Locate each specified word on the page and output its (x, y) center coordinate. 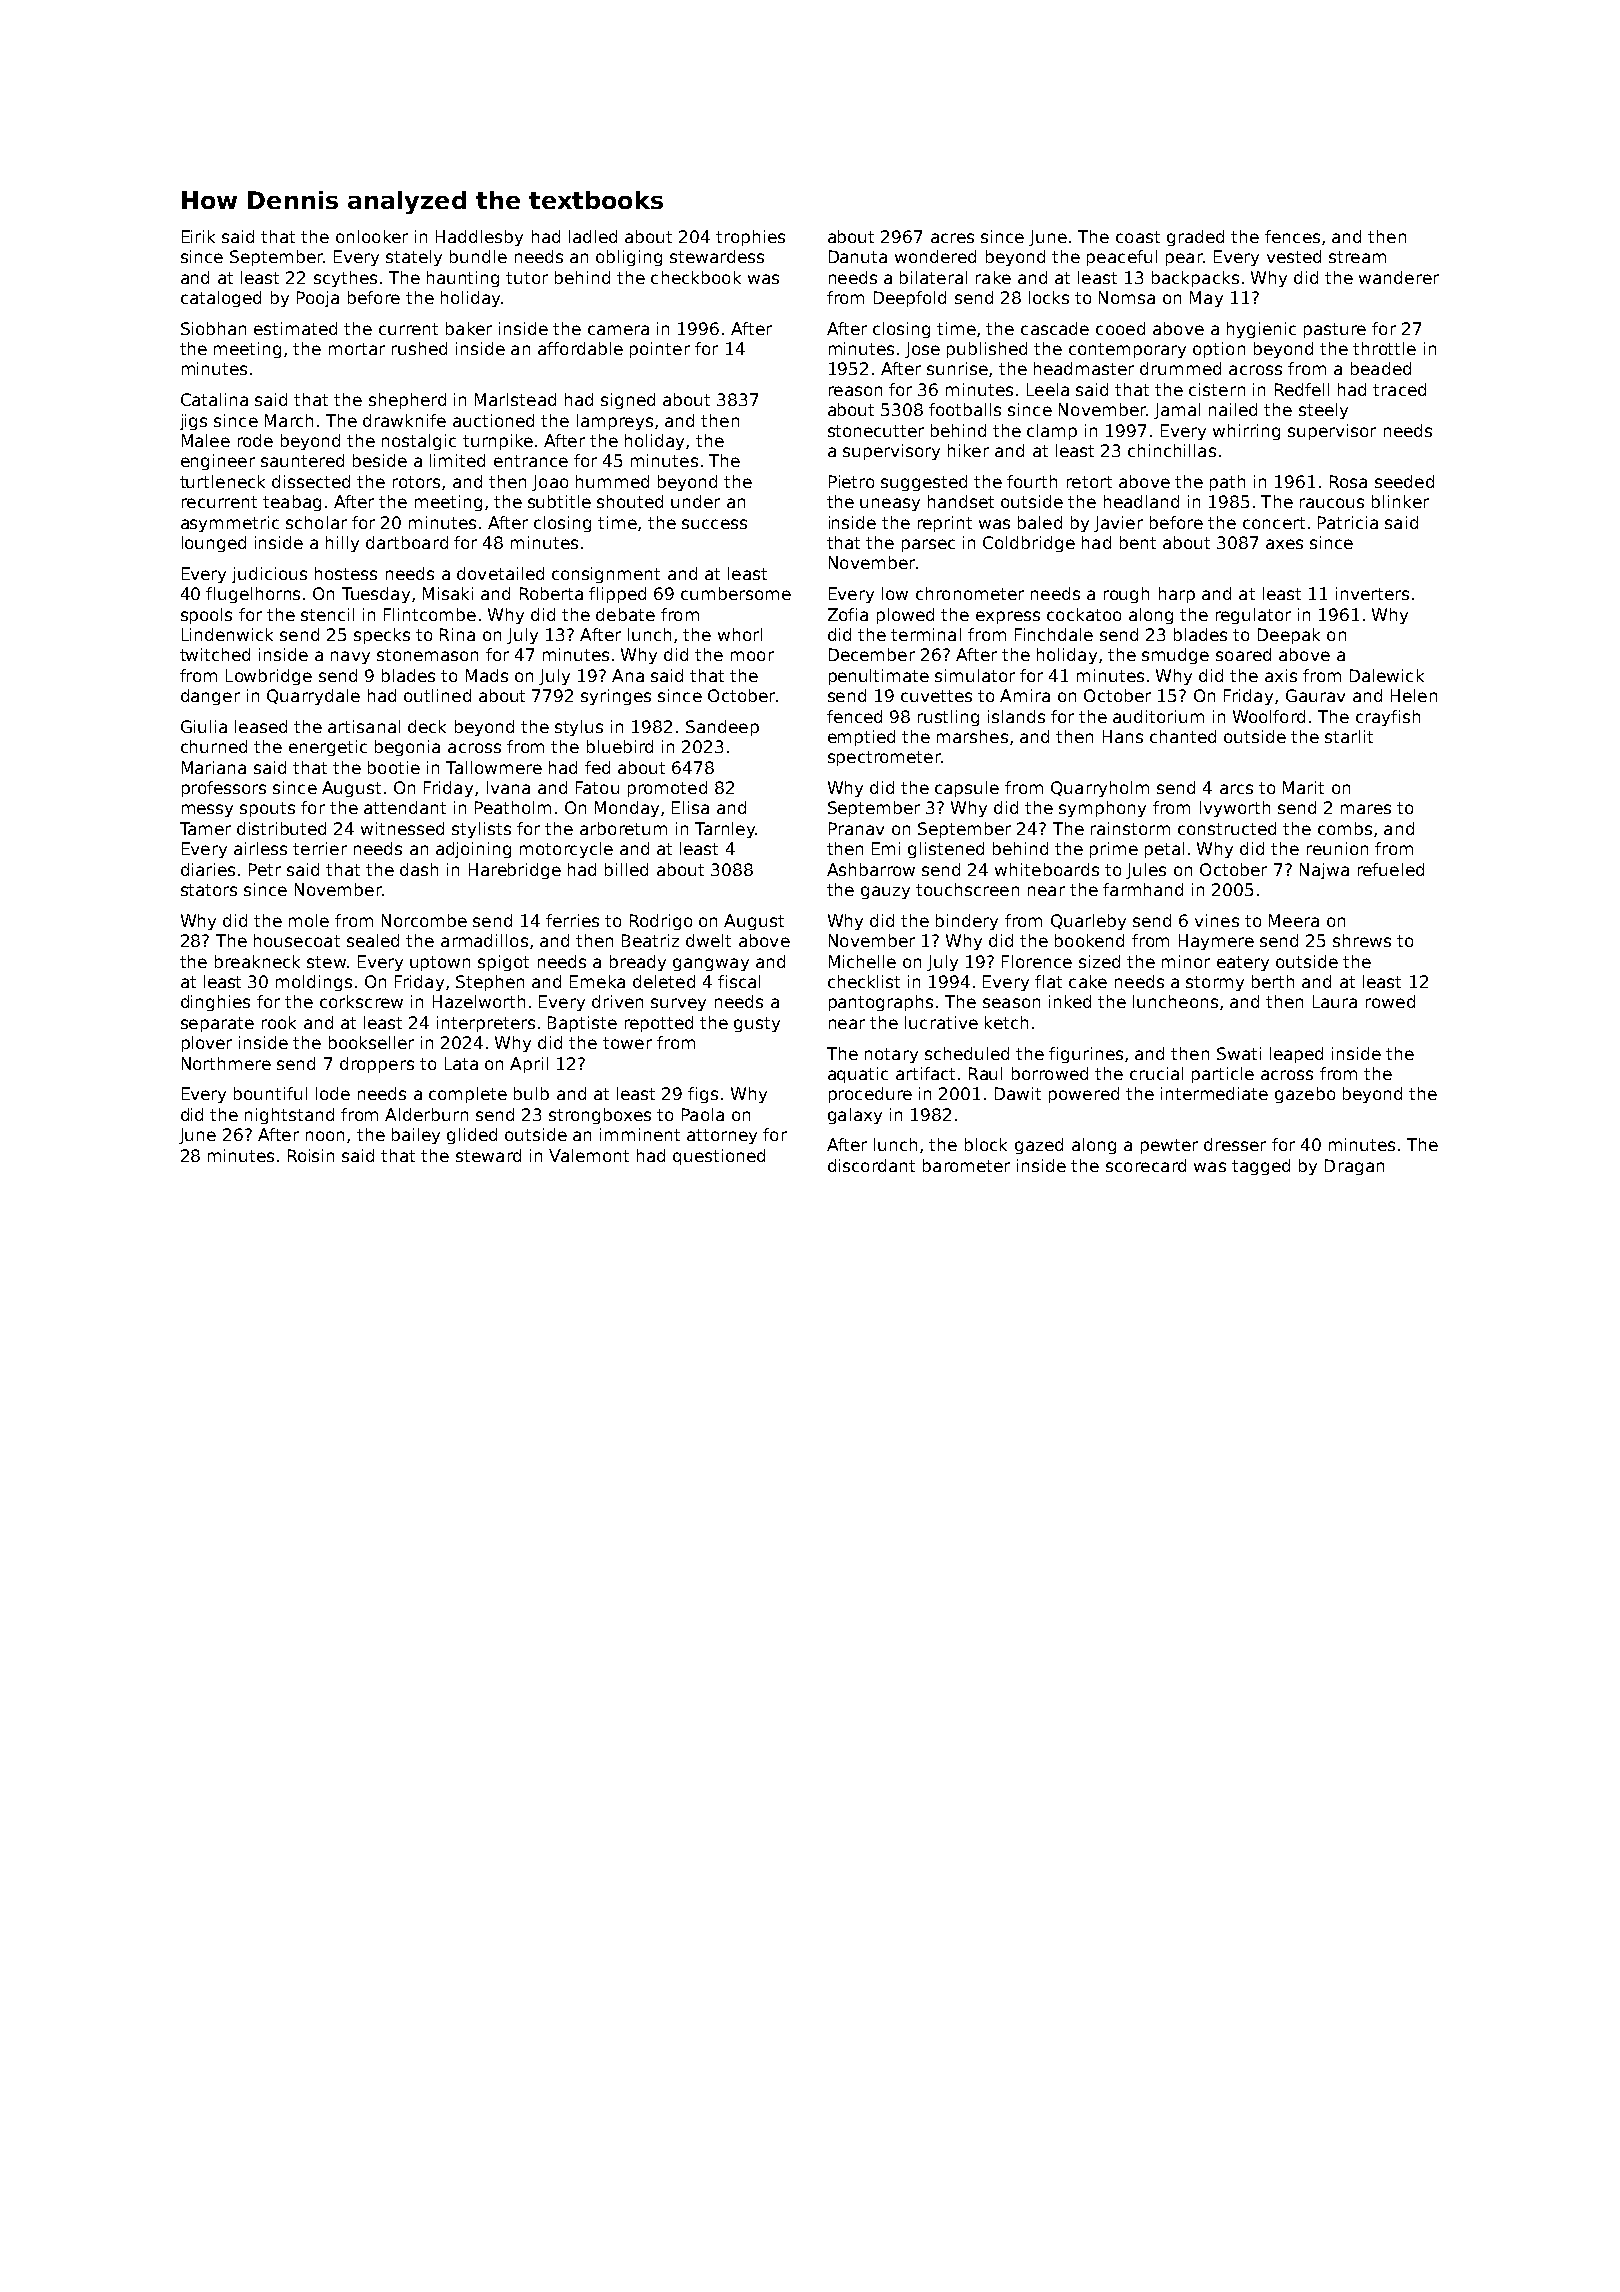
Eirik (198, 236)
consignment (606, 575)
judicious (269, 575)
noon (325, 1136)
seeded (1404, 481)
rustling (948, 718)
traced (1399, 389)
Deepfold (910, 299)
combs (1345, 828)
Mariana (214, 767)
